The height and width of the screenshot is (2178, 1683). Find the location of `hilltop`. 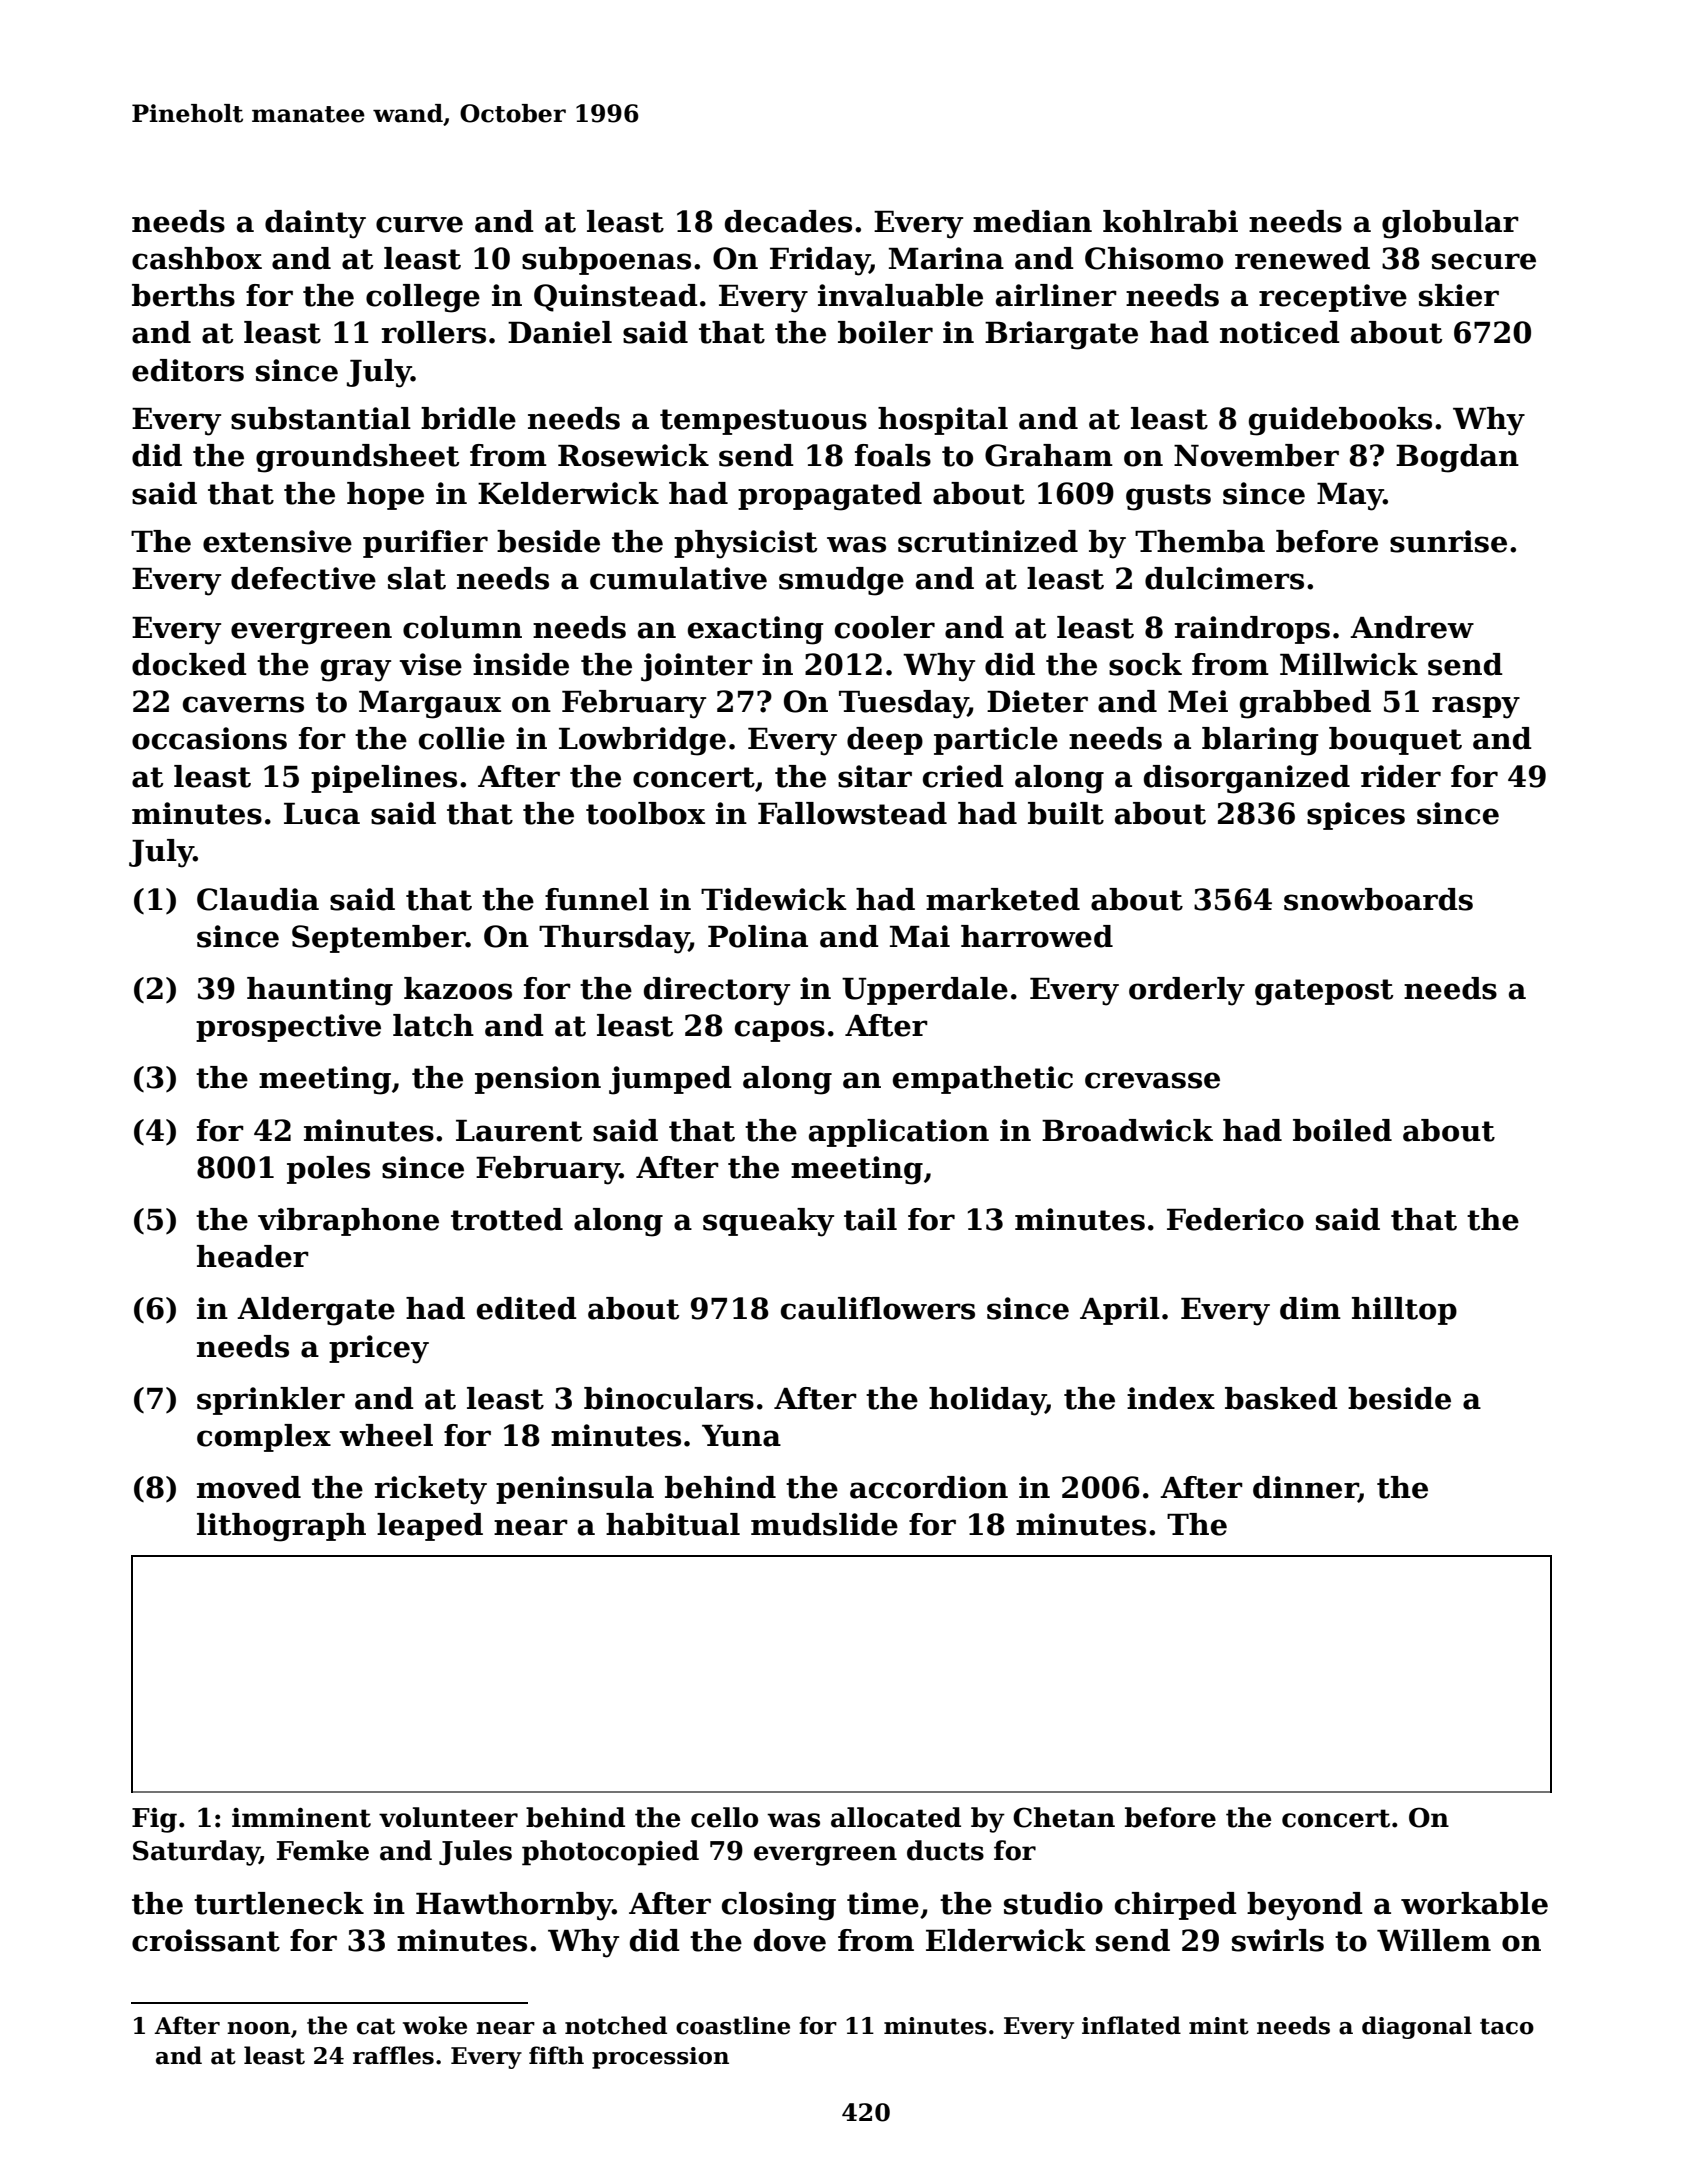

hilltop is located at coordinates (1404, 1311).
